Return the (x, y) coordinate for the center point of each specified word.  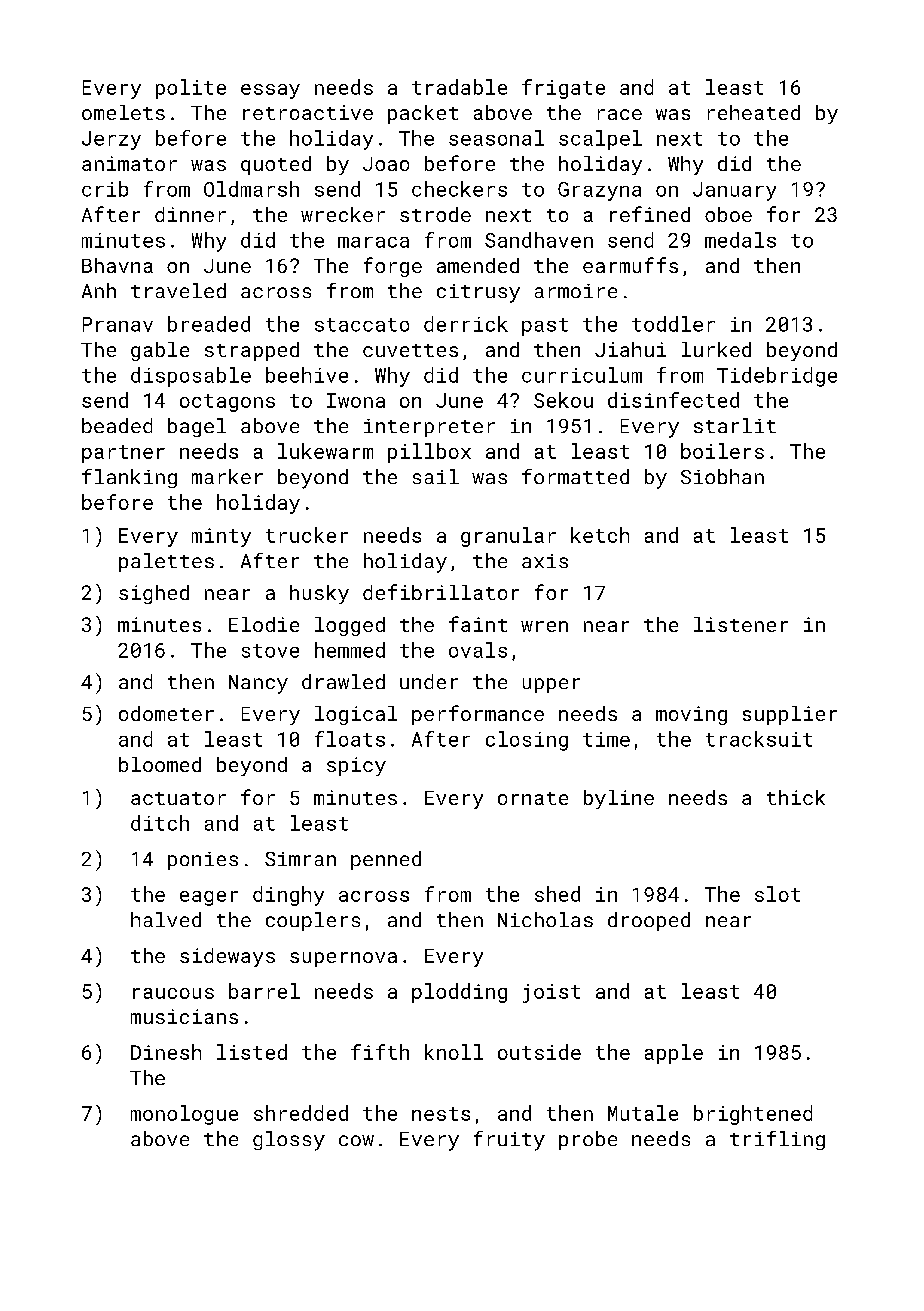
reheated (754, 112)
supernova (343, 959)
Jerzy (111, 140)
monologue (184, 1115)
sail (436, 476)
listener (741, 624)
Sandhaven (539, 240)
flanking (129, 478)
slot (777, 894)
